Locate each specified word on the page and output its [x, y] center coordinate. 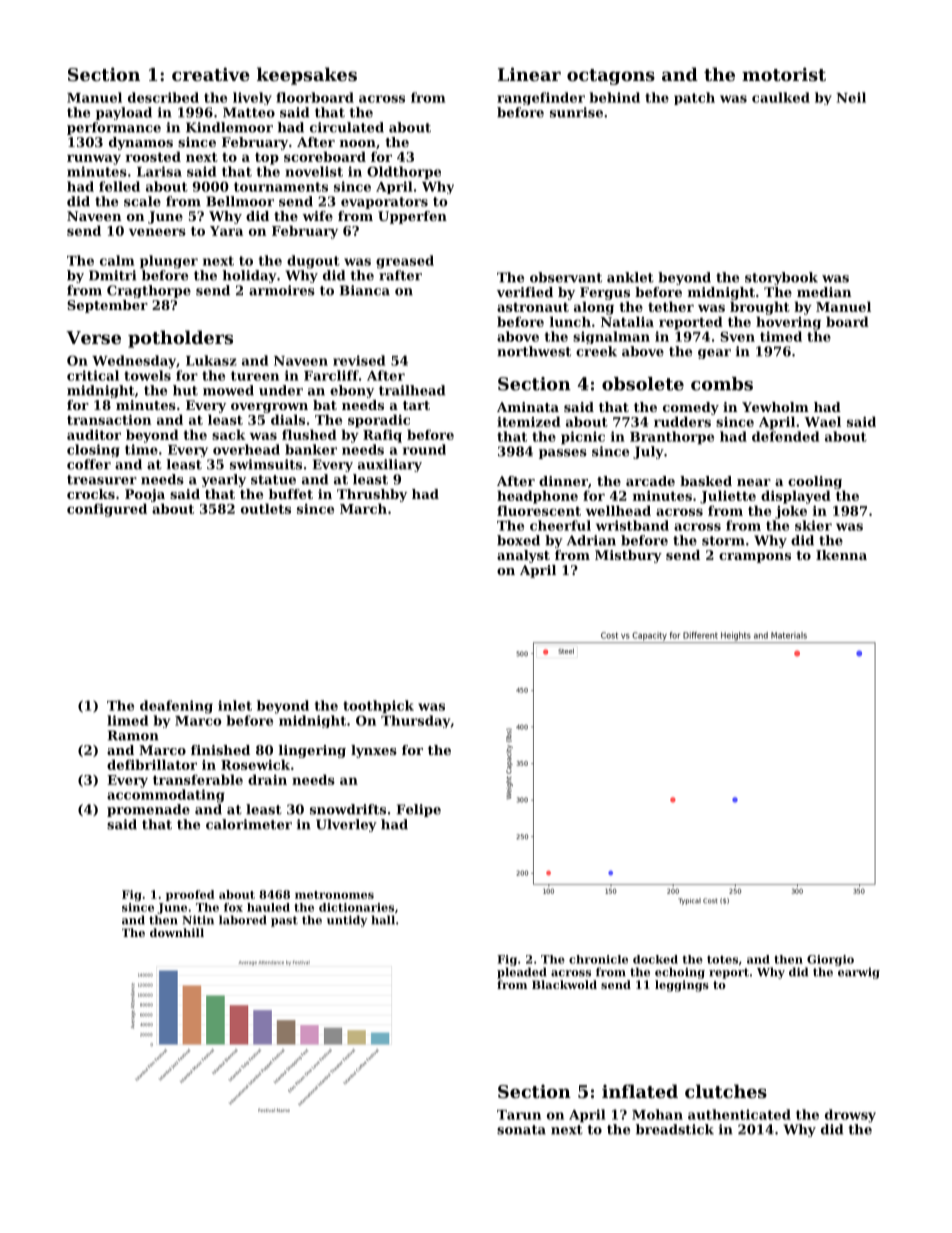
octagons [611, 77]
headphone [537, 497]
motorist [784, 74]
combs [722, 384]
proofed [190, 895]
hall [383, 920]
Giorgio [830, 960]
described [163, 97]
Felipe [419, 810]
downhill [177, 932]
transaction [109, 419]
